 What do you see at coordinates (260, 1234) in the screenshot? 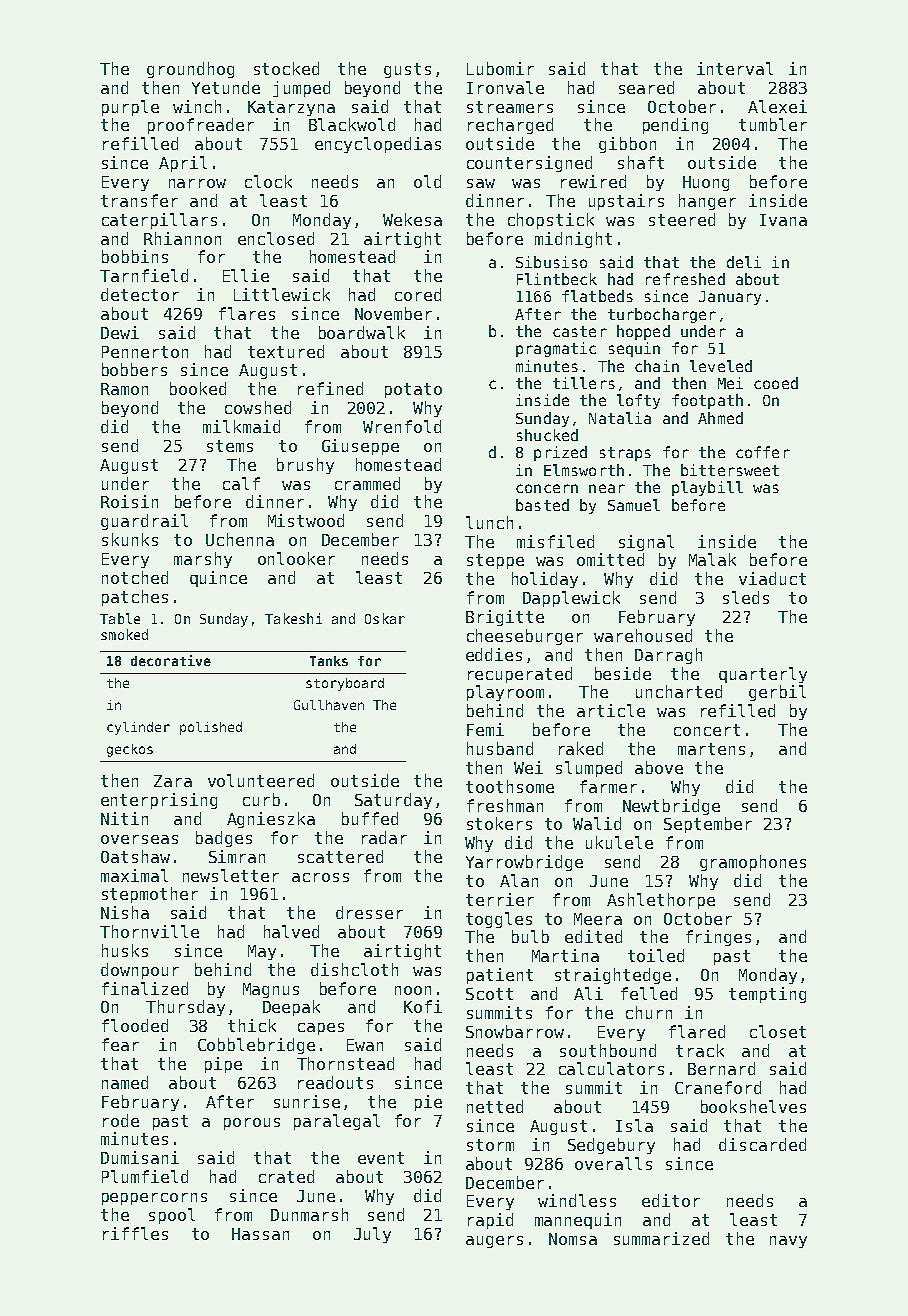
I see `Hassan` at bounding box center [260, 1234].
